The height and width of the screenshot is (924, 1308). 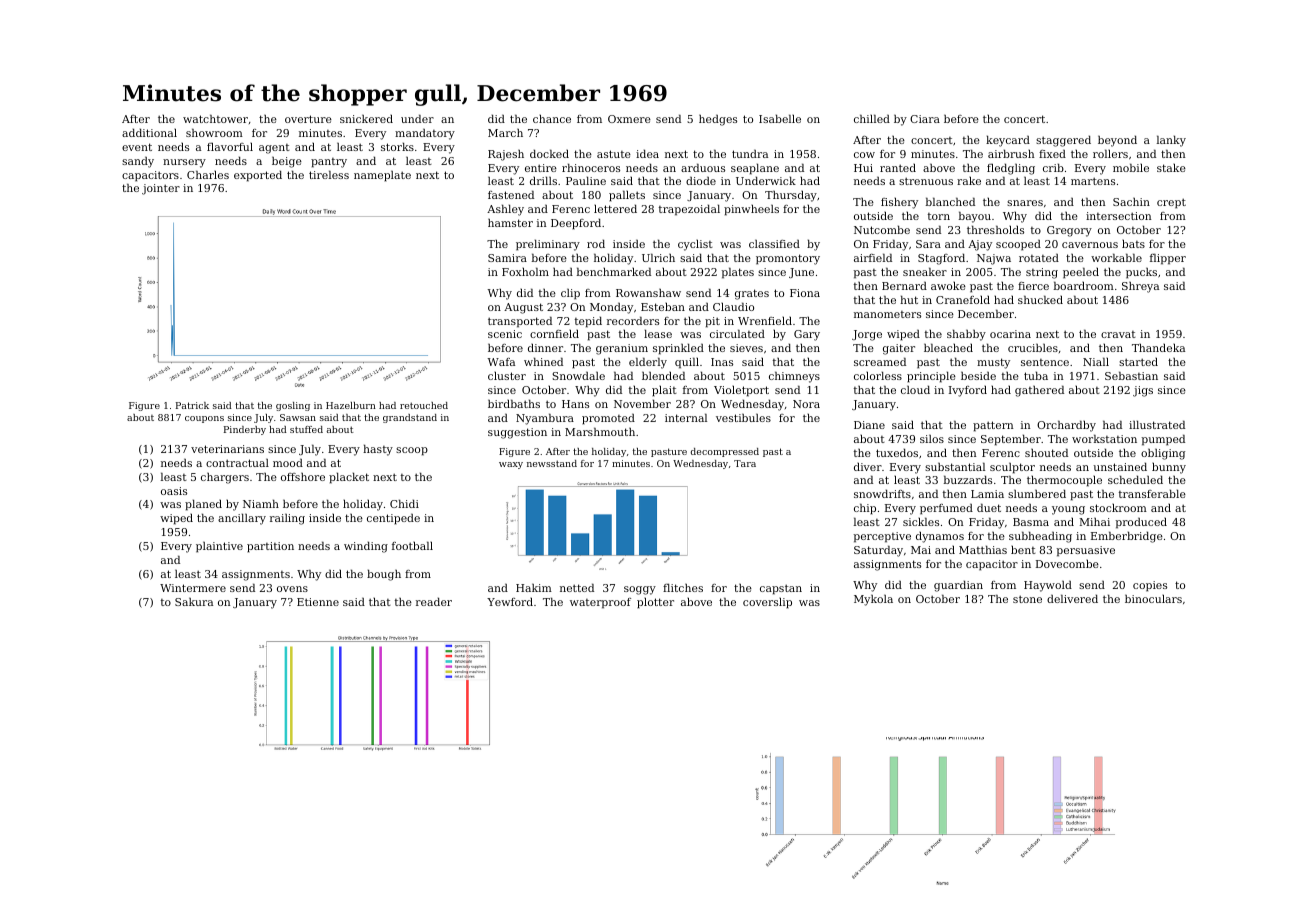 What do you see at coordinates (215, 118) in the screenshot?
I see `watchtower` at bounding box center [215, 118].
